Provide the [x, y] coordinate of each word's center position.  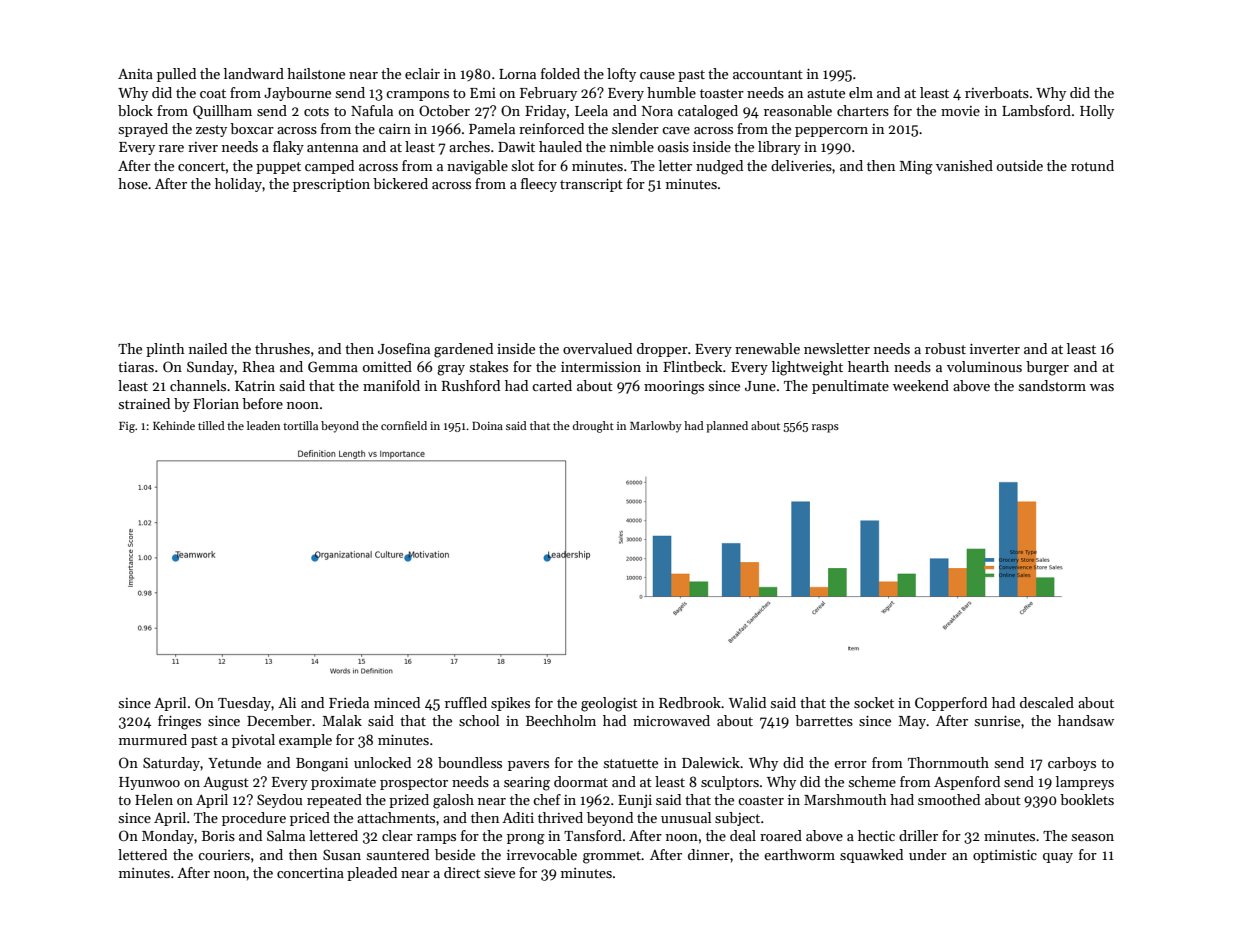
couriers [224, 855]
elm [861, 92]
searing [527, 784]
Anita [135, 74]
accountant [768, 74]
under [928, 854]
